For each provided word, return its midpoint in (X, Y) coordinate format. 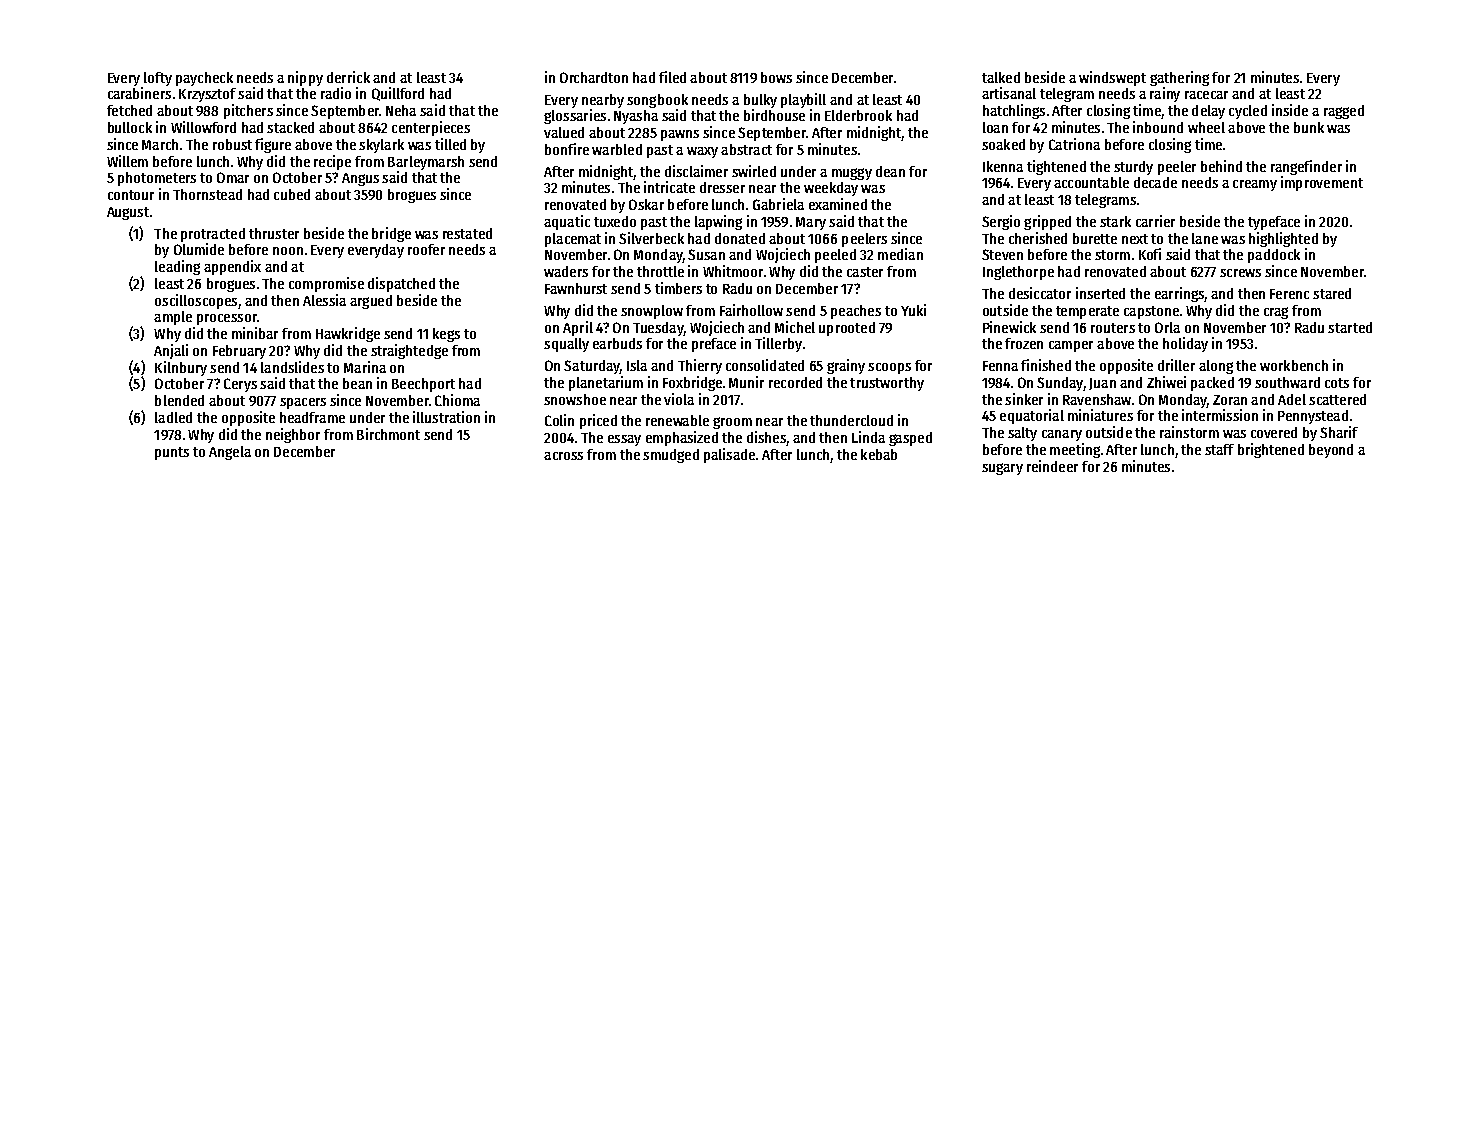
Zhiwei (1166, 382)
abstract (746, 149)
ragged (1344, 112)
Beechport (423, 385)
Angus (360, 179)
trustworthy (887, 384)
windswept (1112, 78)
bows (776, 77)
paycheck (204, 79)
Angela (230, 453)
